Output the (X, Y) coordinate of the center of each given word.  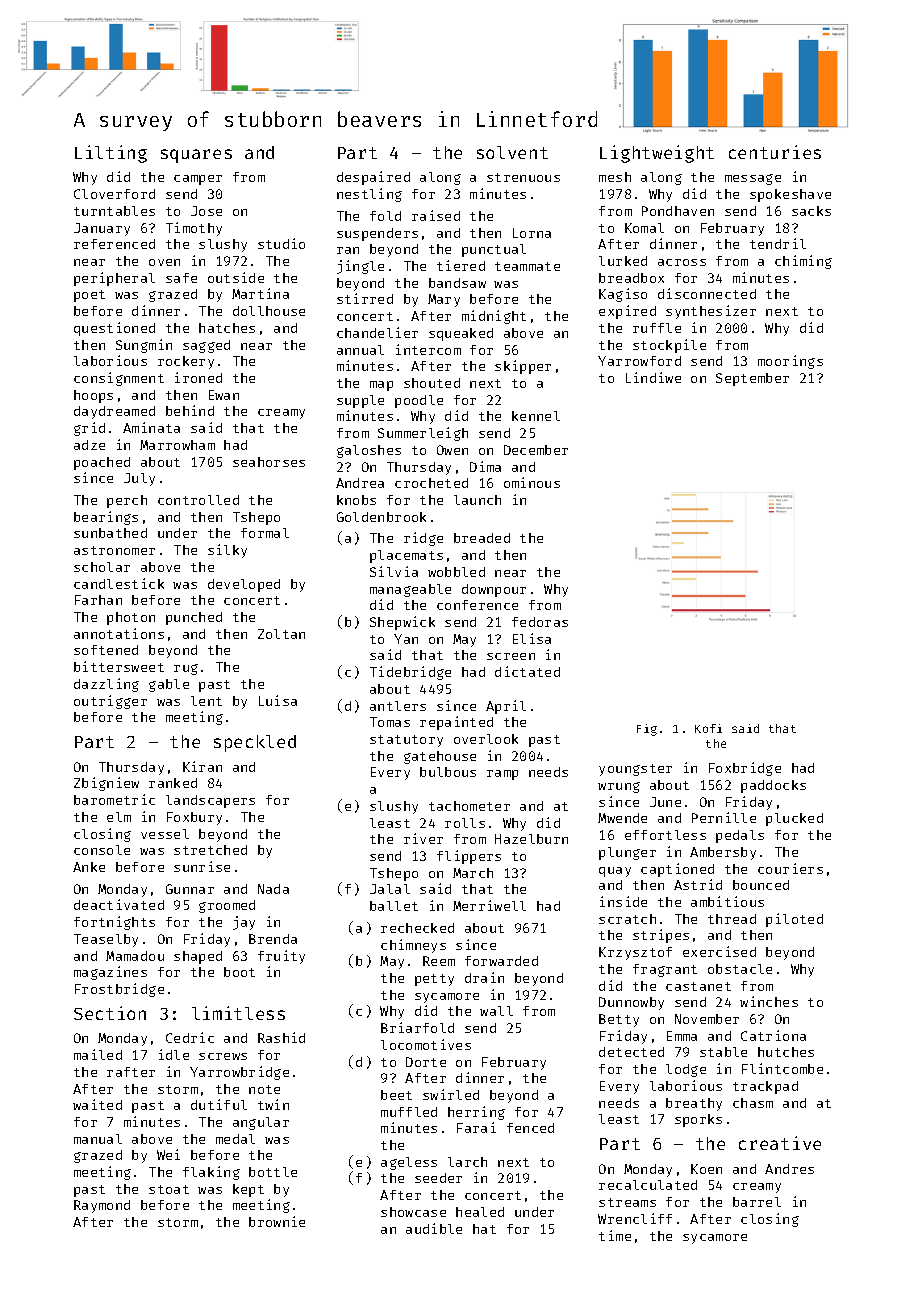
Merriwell (489, 905)
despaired (373, 178)
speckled (255, 743)
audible (434, 1228)
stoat (169, 1189)
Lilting (111, 154)
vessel (165, 834)
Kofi (708, 728)
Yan (406, 639)
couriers (790, 868)
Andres (789, 1169)
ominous (532, 482)
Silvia (394, 571)
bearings (106, 518)
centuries (775, 152)
